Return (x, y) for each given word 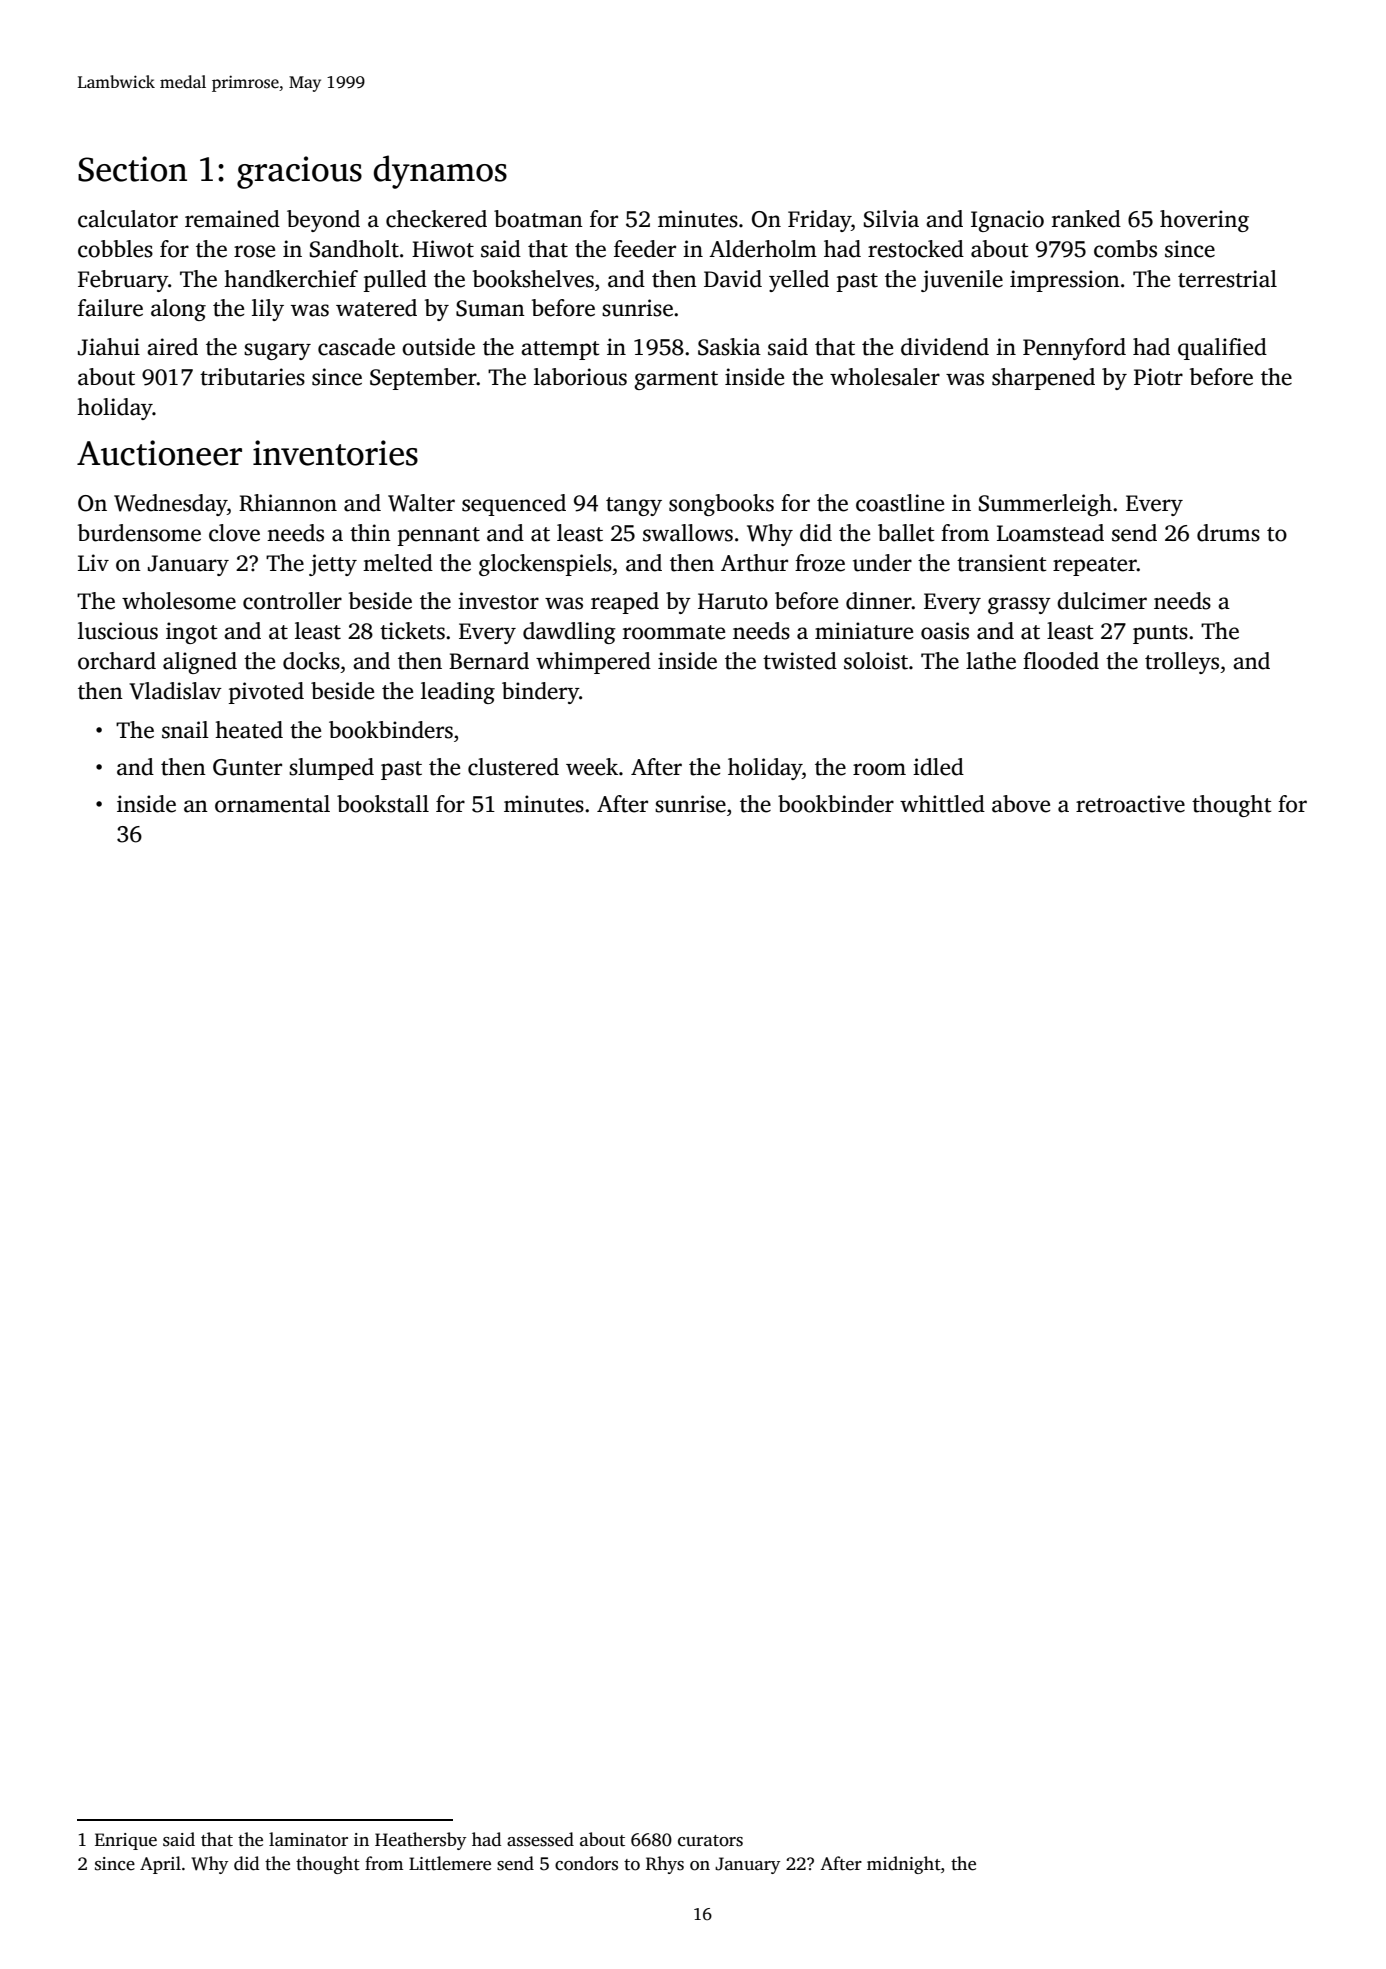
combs (1125, 249)
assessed (540, 1839)
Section (132, 169)
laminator (308, 1839)
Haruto (733, 601)
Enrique (126, 1841)
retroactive (1130, 804)
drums (1228, 533)
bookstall (383, 804)
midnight (904, 1865)
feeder (645, 249)
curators (710, 1841)
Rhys (665, 1865)
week (592, 767)
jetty (333, 565)
